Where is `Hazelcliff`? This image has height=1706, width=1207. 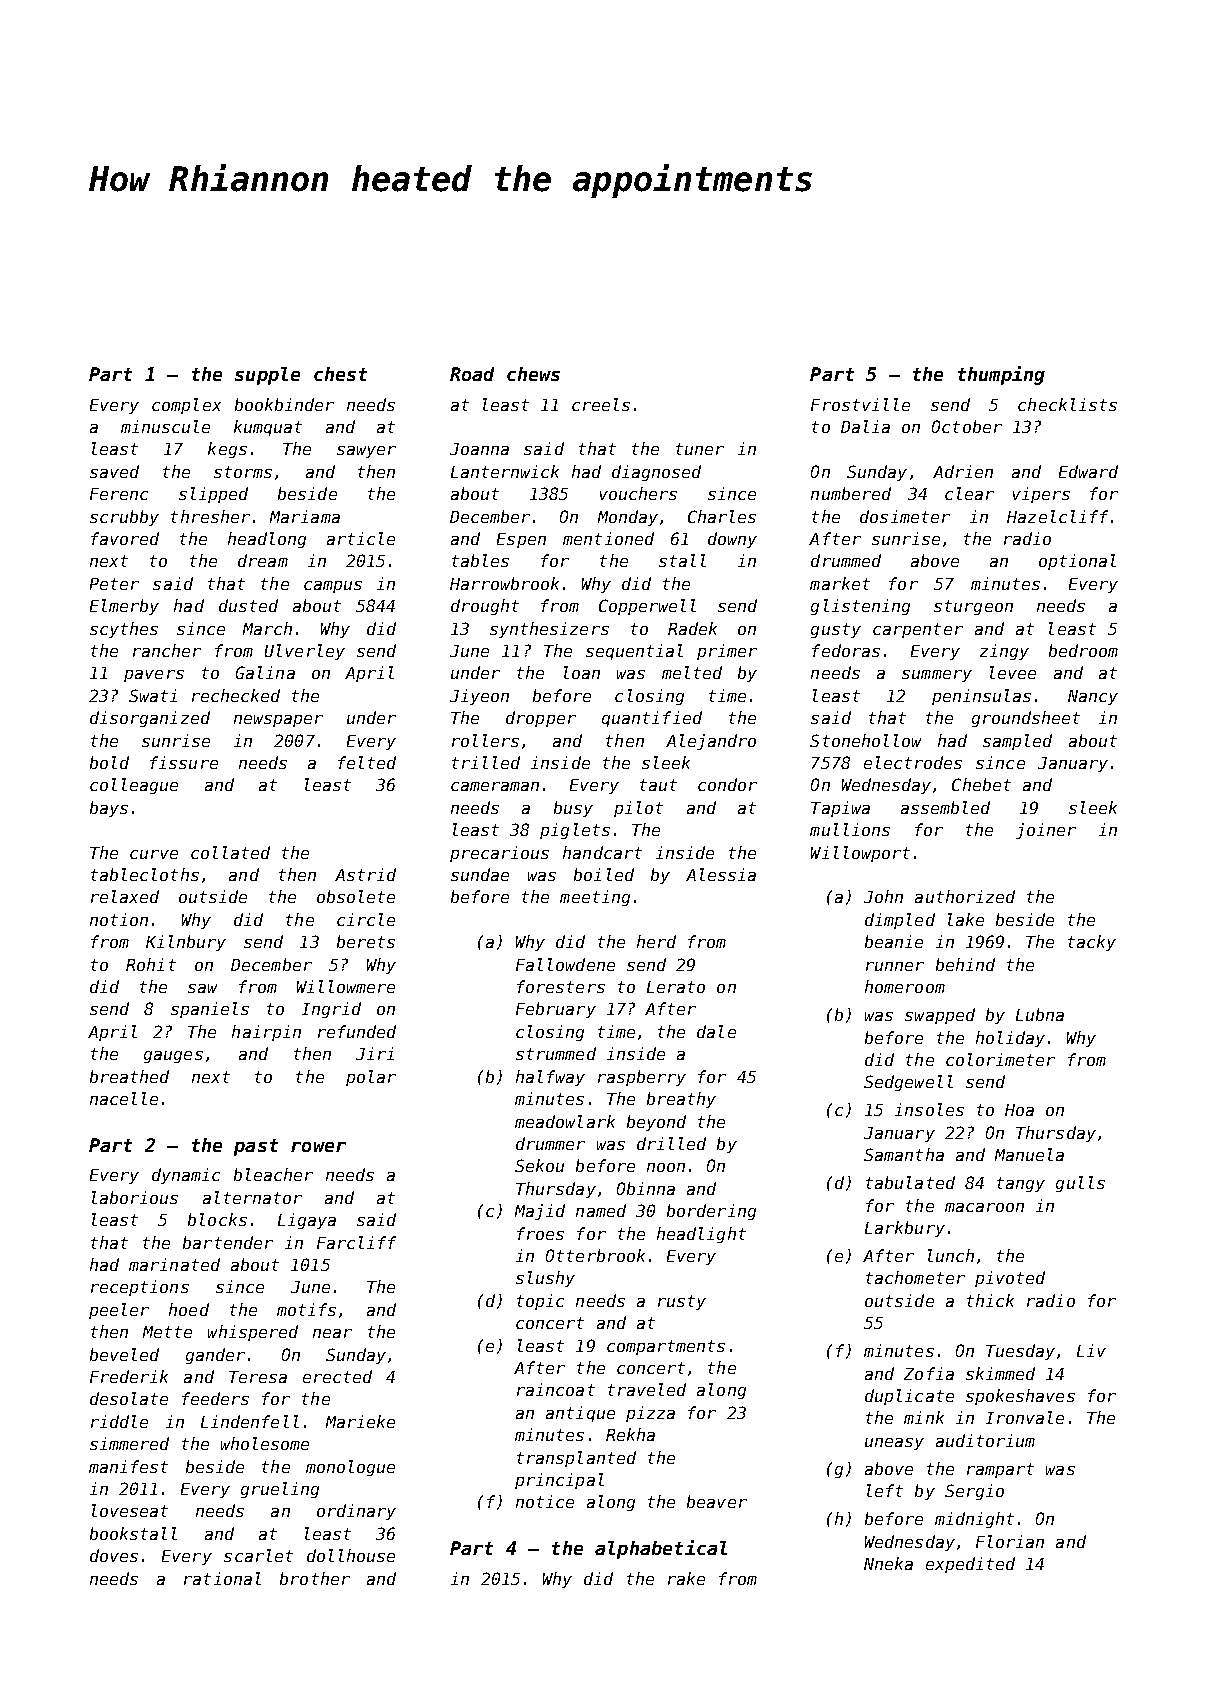 Hazelcliff is located at coordinates (1057, 516).
